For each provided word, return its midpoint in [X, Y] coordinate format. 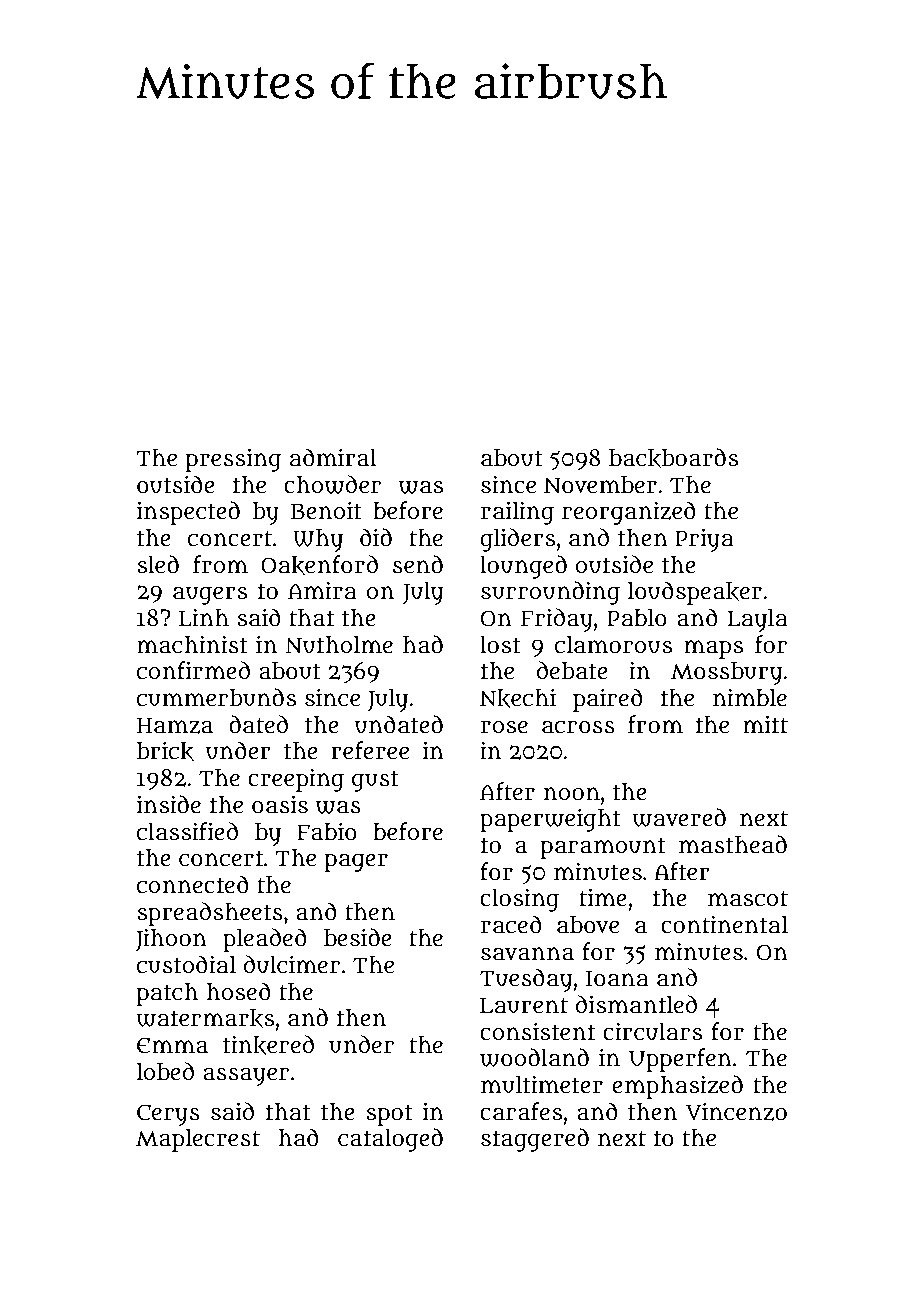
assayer [246, 1077]
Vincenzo [736, 1112]
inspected [188, 513]
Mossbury [727, 673]
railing [517, 513]
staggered [535, 1140]
